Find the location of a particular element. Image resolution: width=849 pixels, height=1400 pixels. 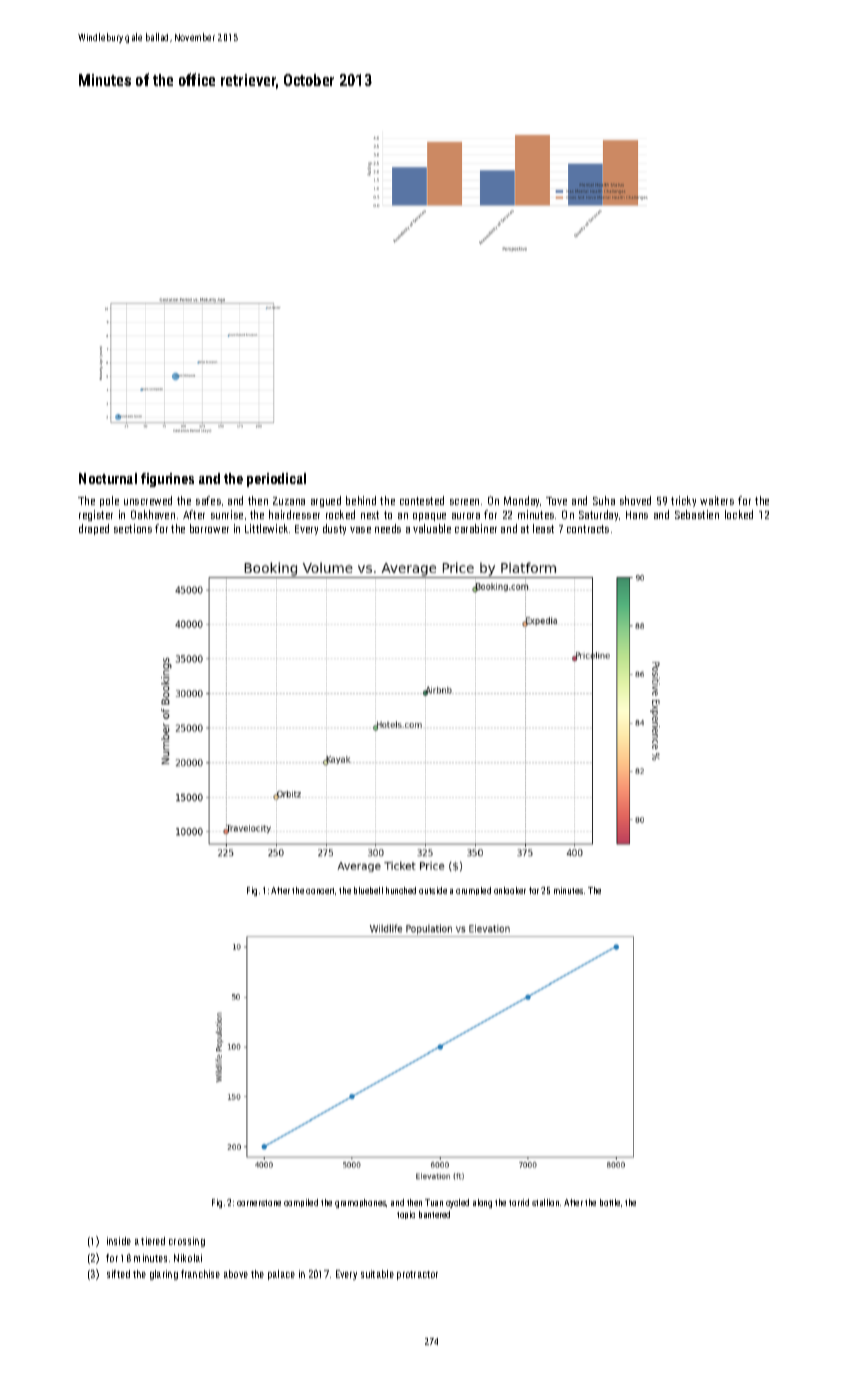

valuable is located at coordinates (432, 528).
